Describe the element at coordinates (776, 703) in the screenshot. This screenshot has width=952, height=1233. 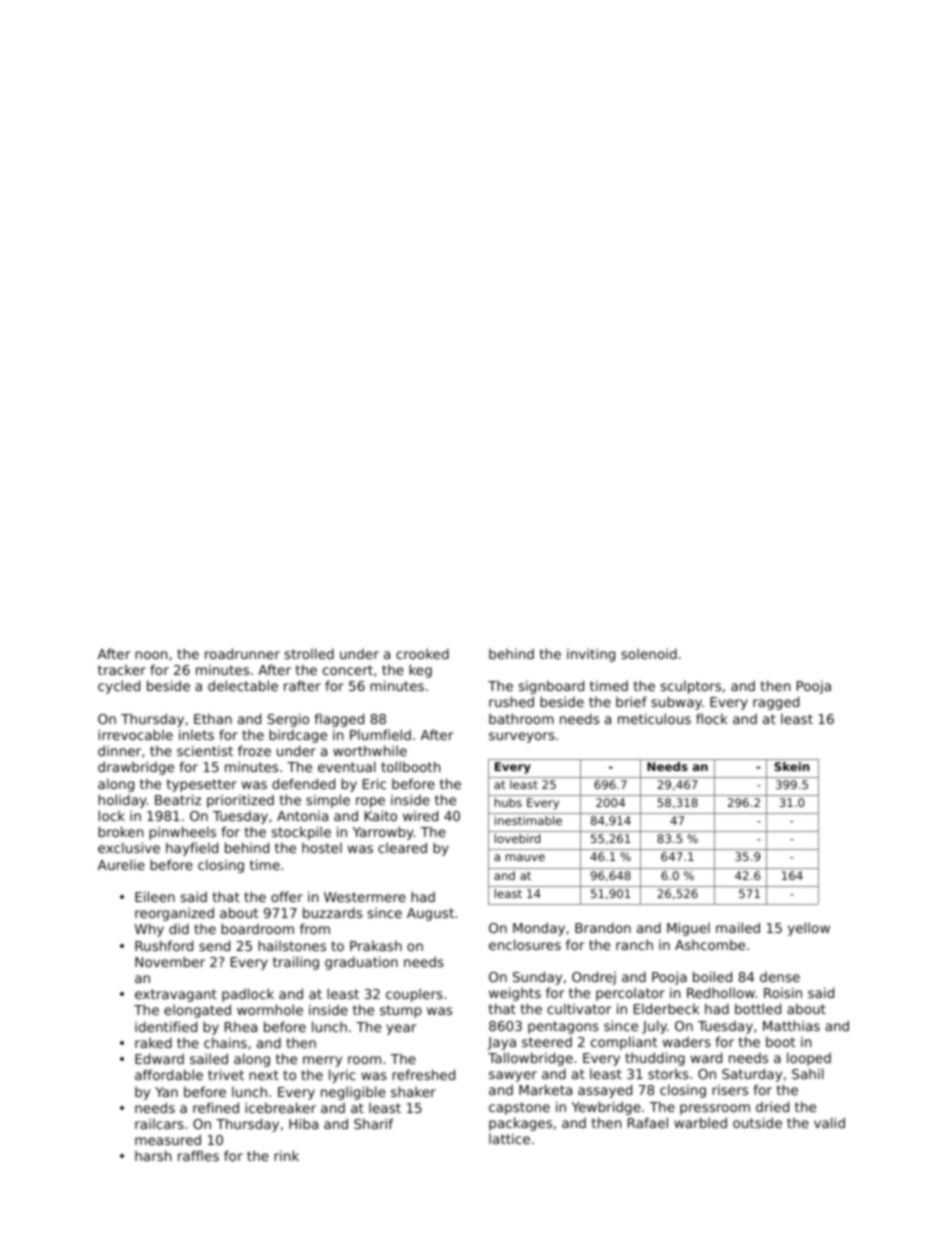
I see `ragged` at that location.
